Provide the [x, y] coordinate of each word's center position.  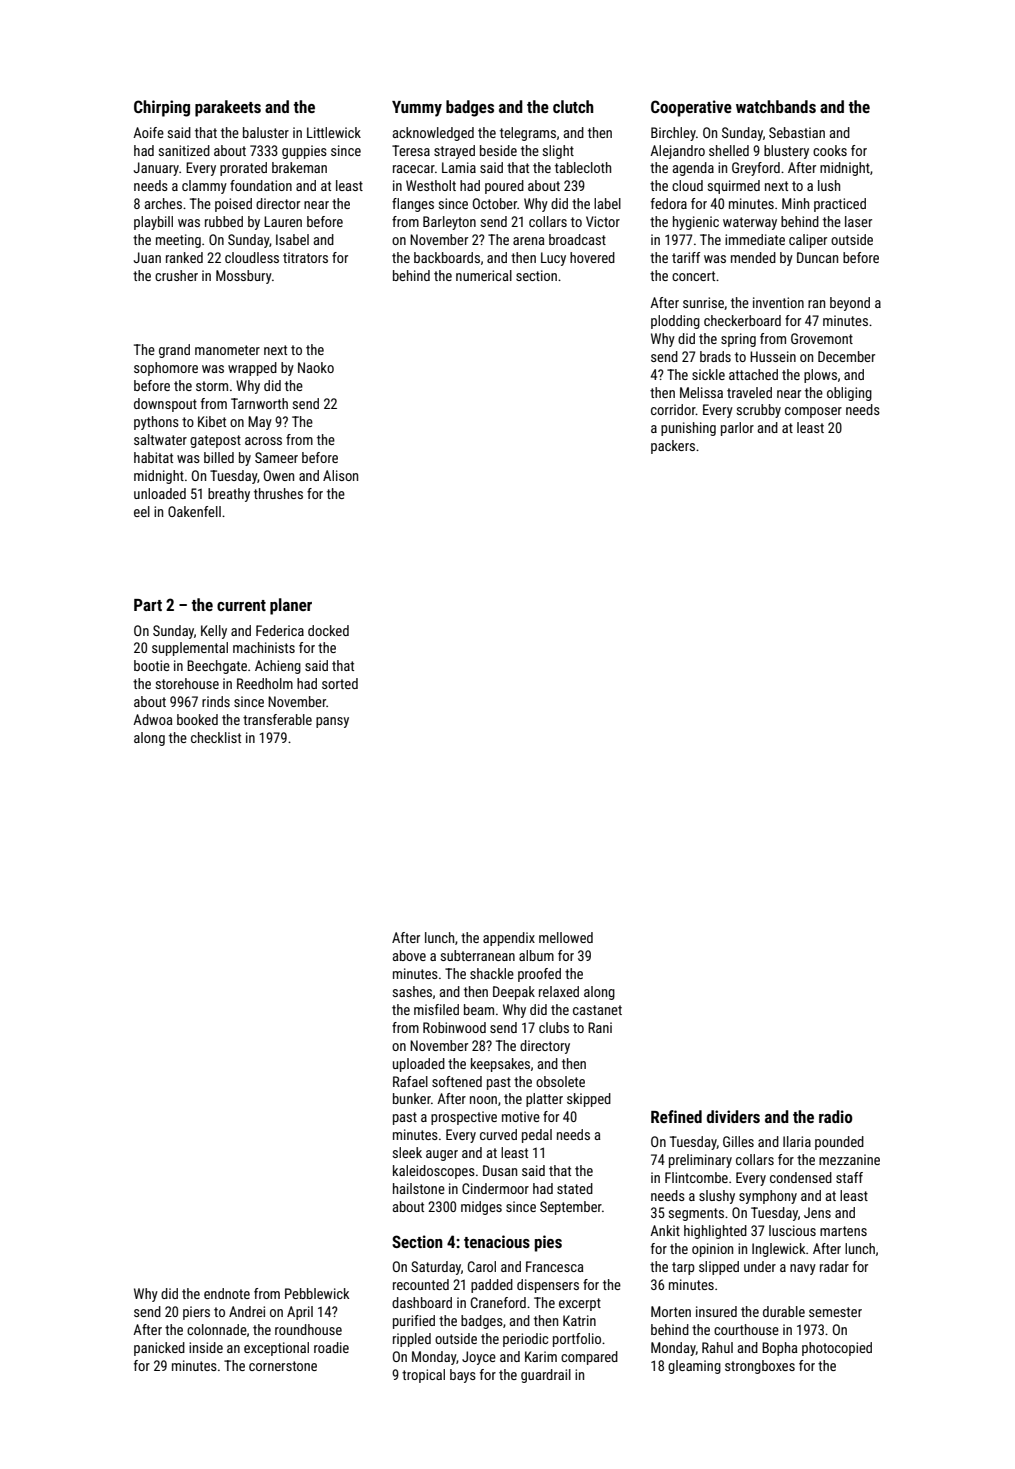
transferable [277, 719]
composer [813, 412]
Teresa [411, 150]
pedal [537, 1136]
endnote [227, 1293]
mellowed [566, 937]
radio [836, 1116]
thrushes [278, 493]
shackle [492, 973]
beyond [850, 304]
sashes [412, 991]
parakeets [228, 108]
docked [328, 630]
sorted [340, 683]
